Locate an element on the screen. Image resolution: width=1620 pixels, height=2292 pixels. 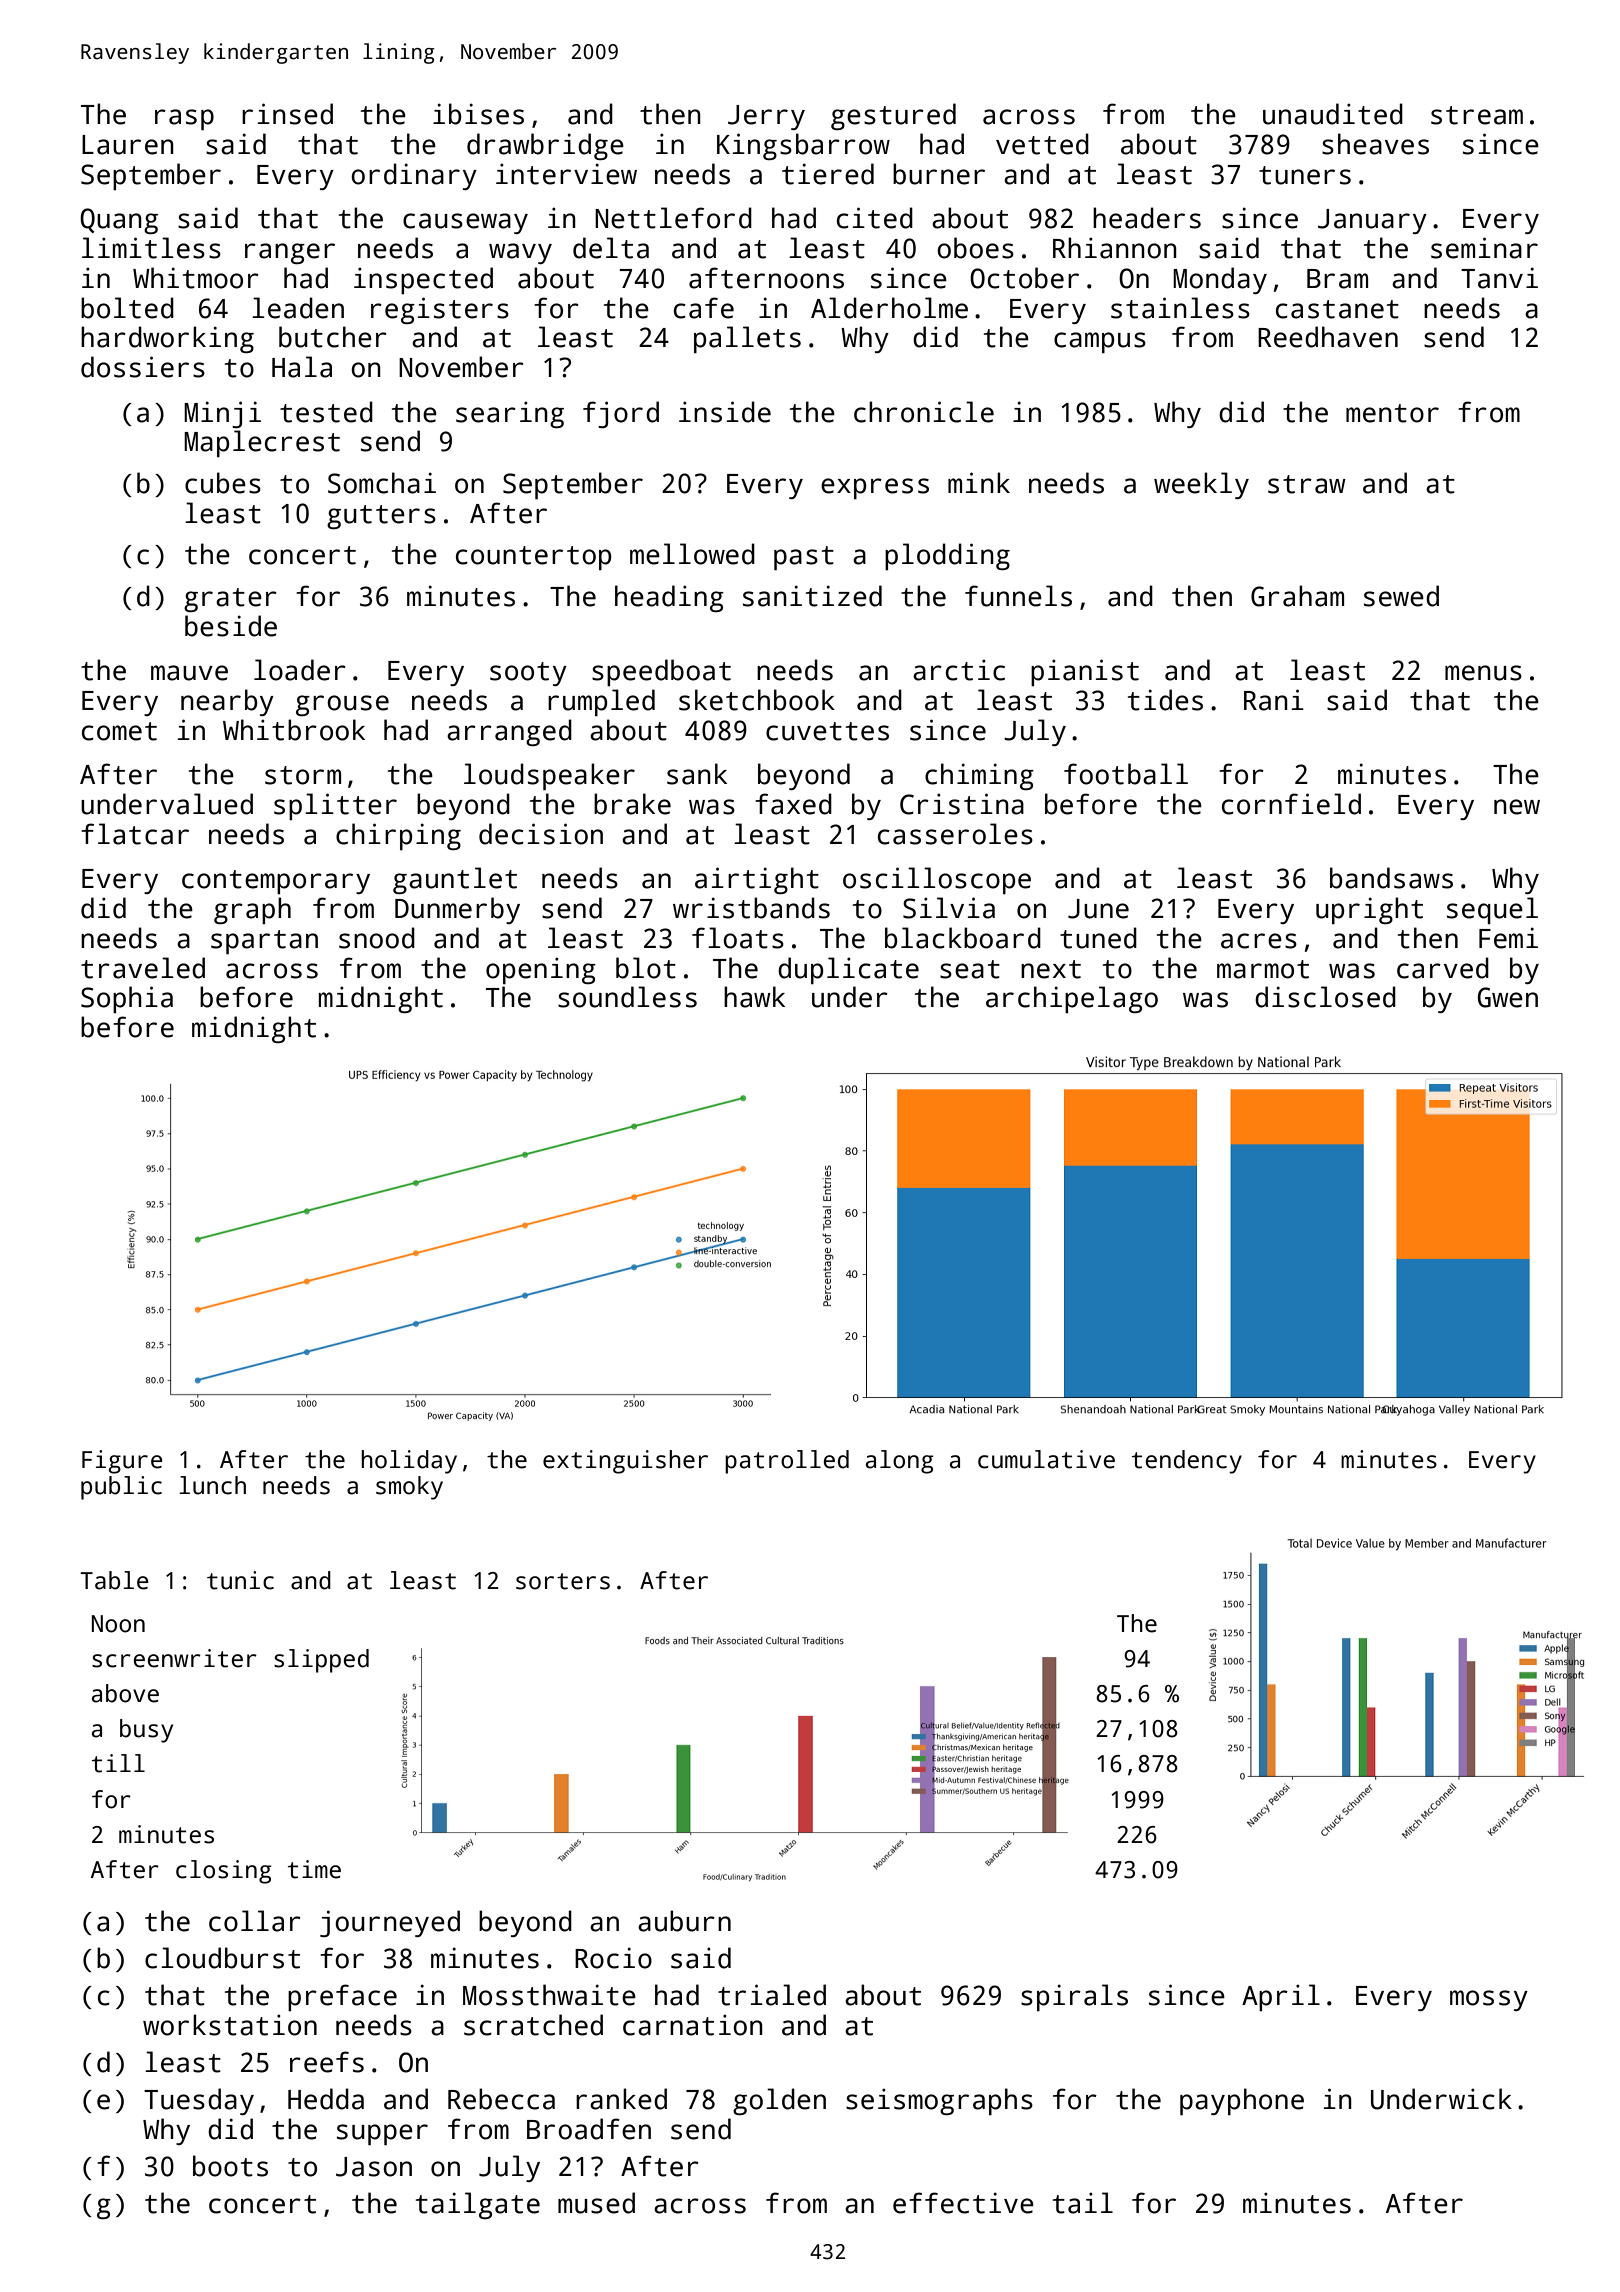
payphone is located at coordinates (1242, 2101).
